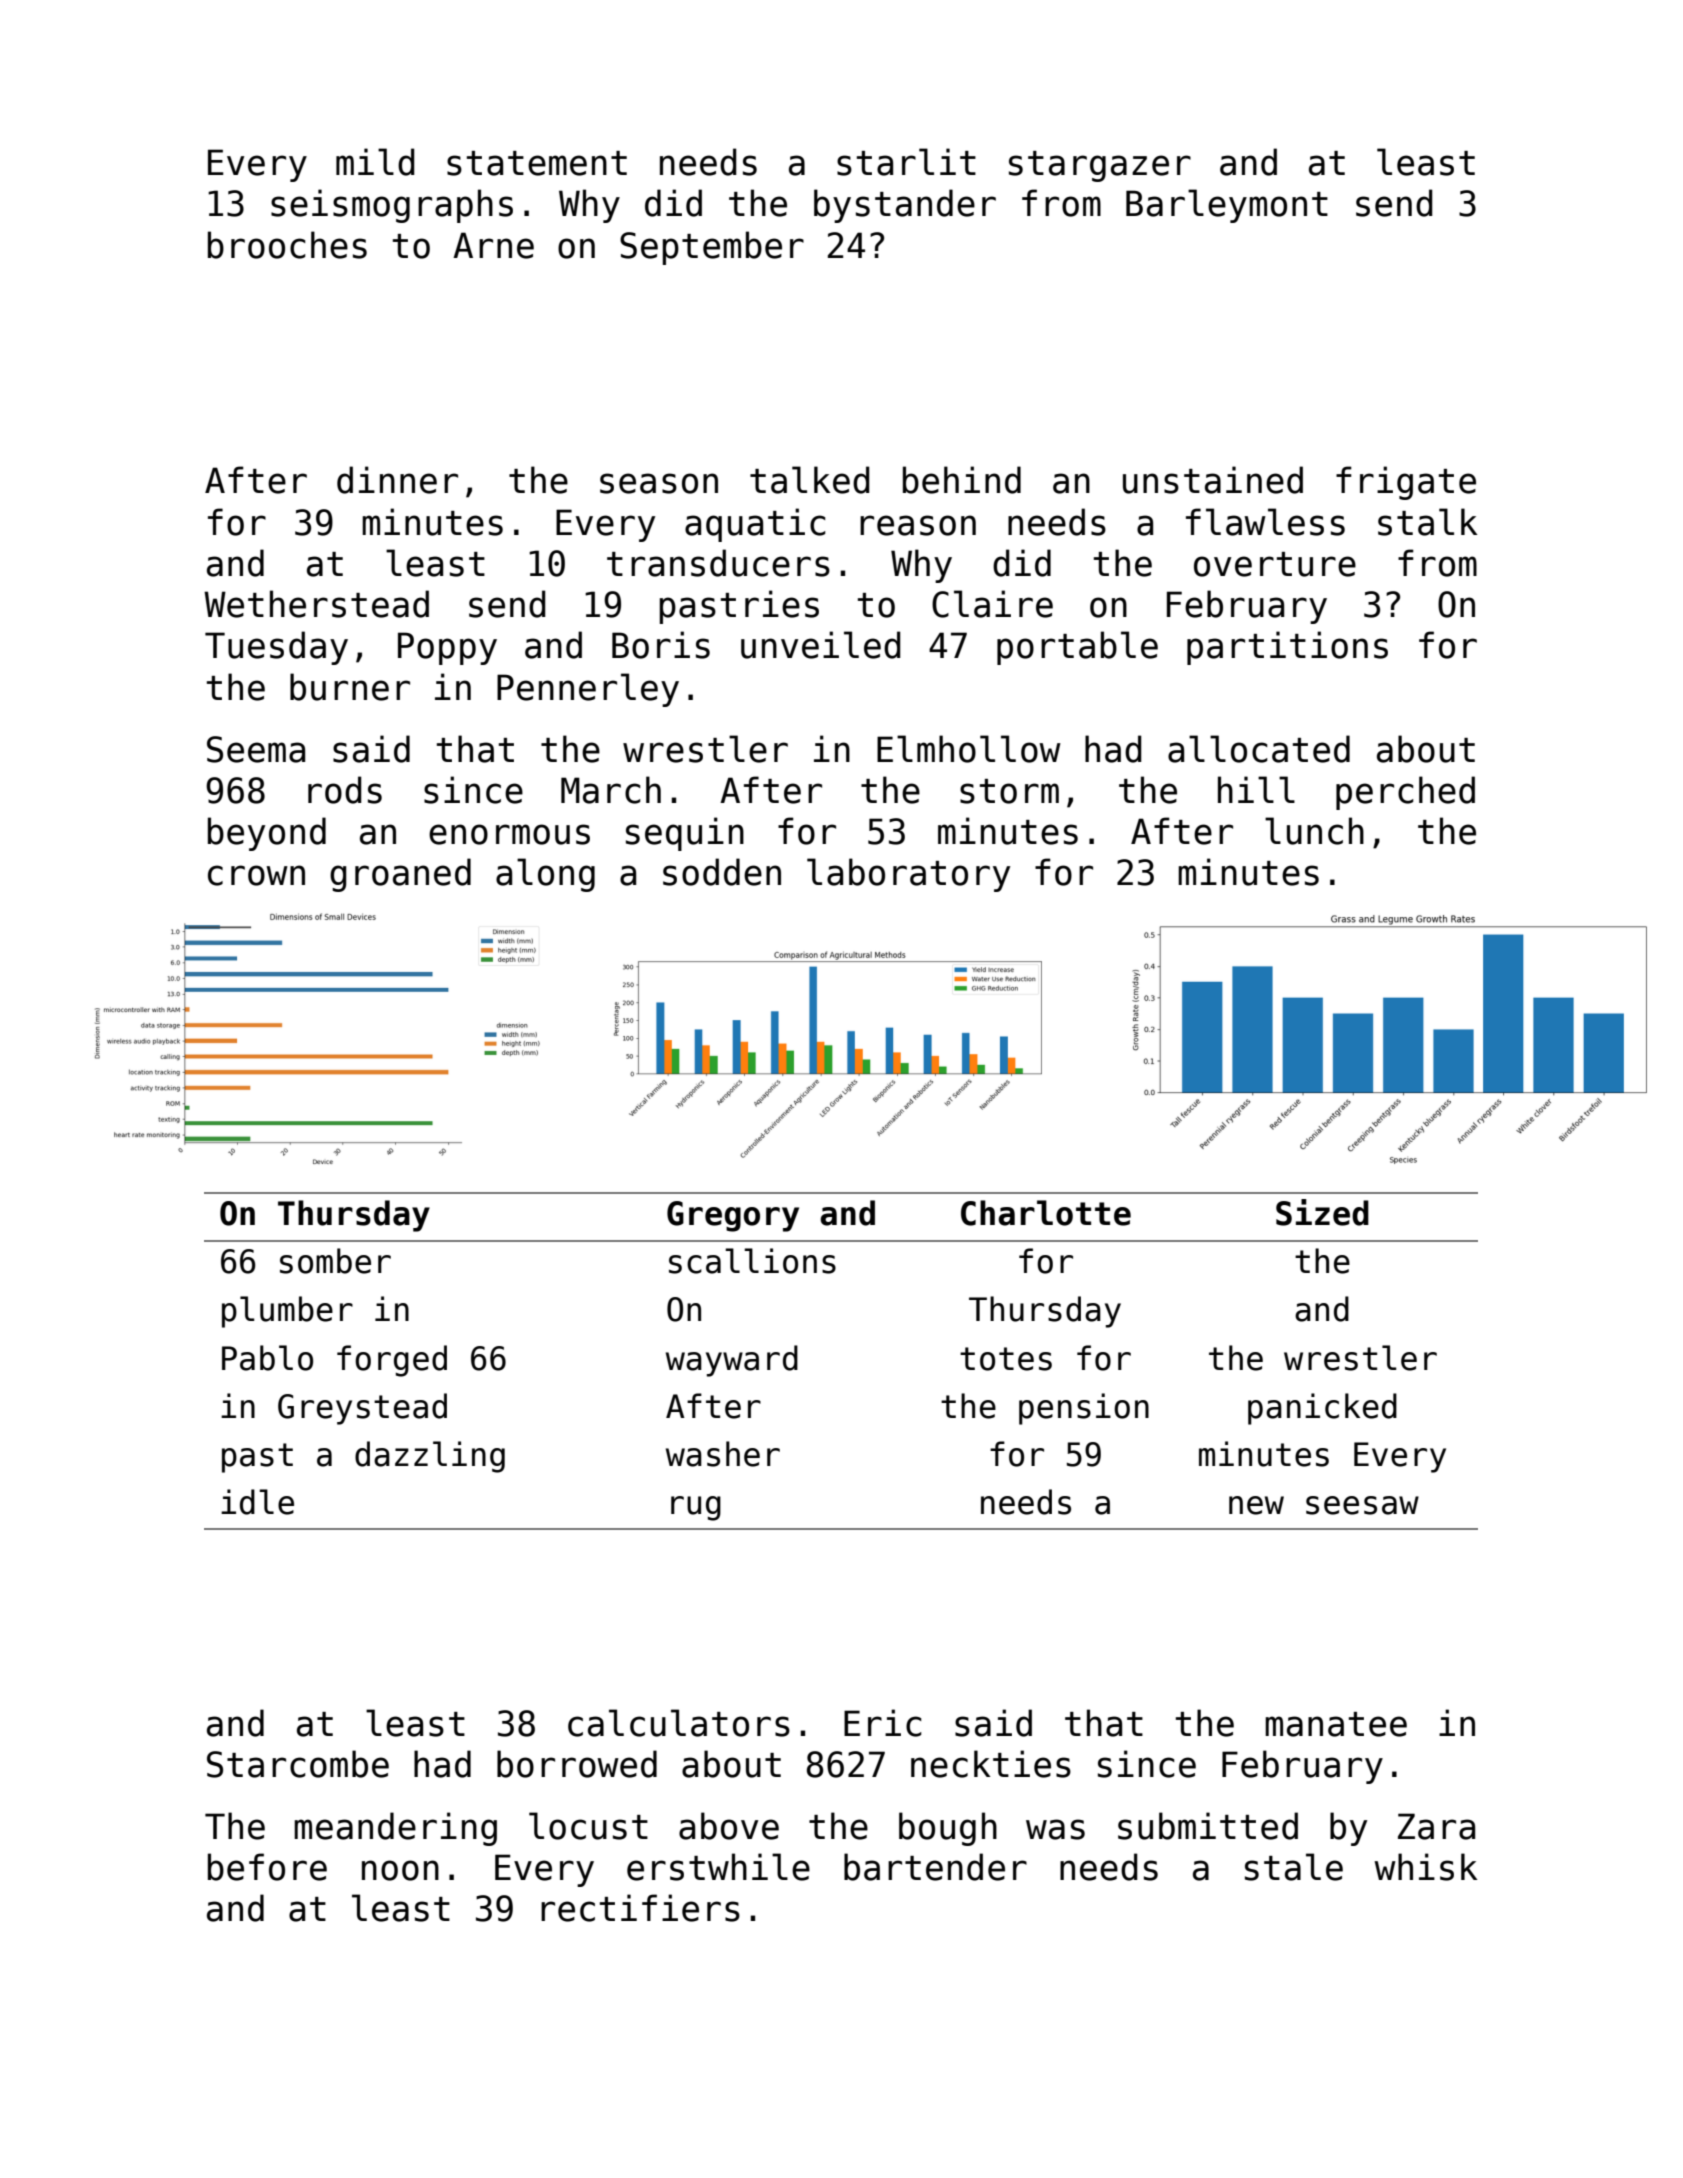  I want to click on wayward, so click(732, 1361).
